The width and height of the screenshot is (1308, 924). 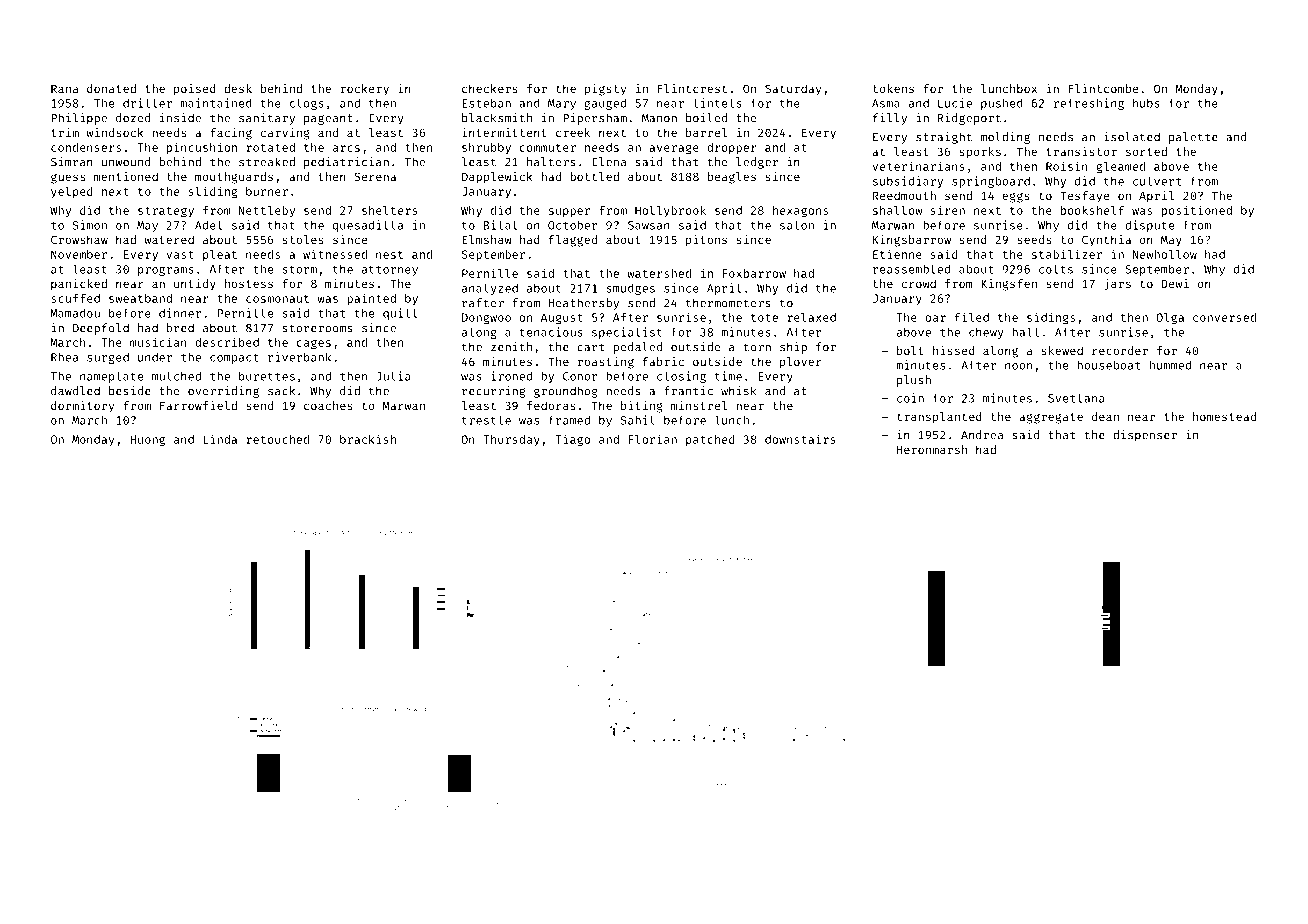 What do you see at coordinates (972, 317) in the screenshot?
I see `filed` at bounding box center [972, 317].
